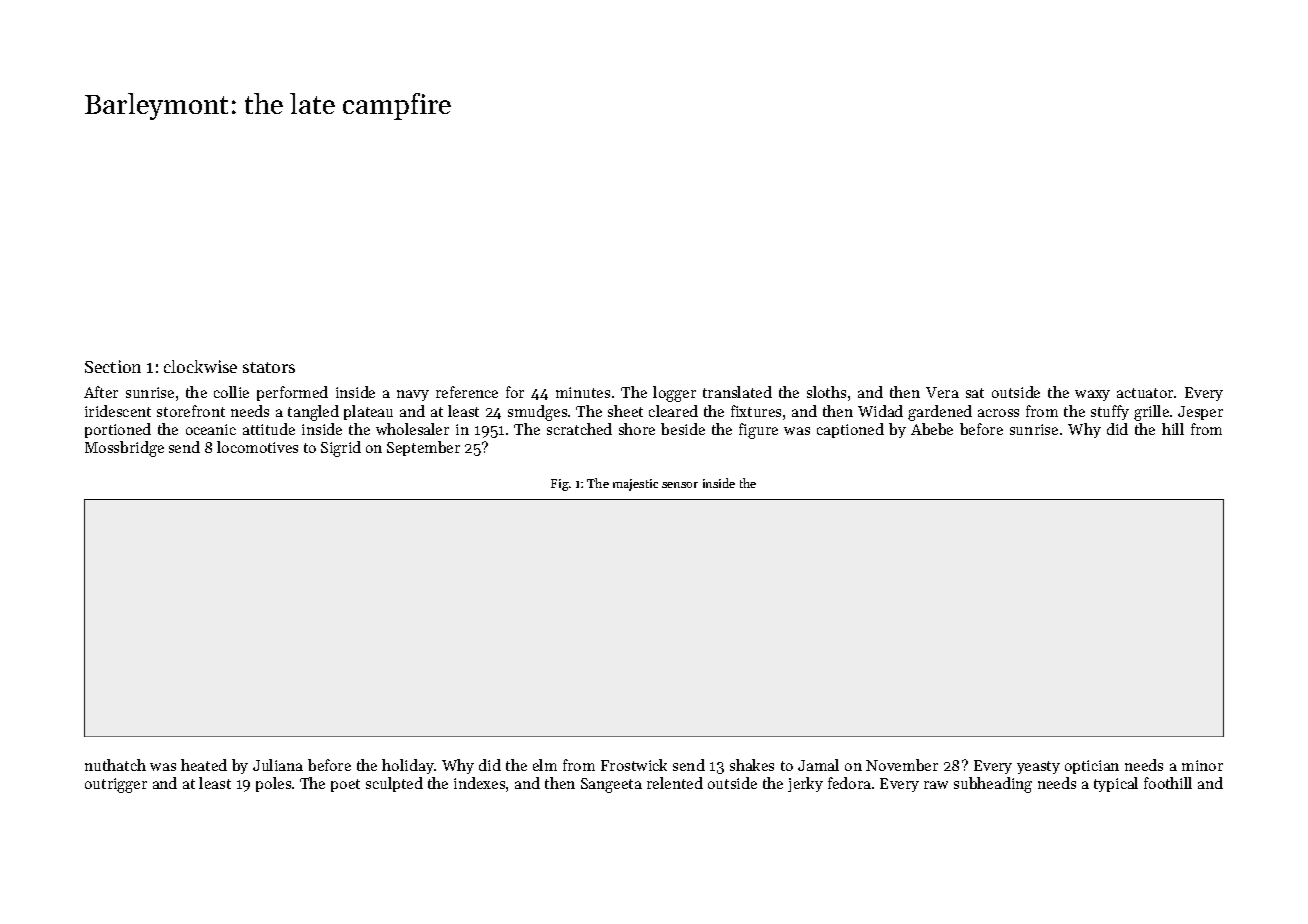  I want to click on stators, so click(269, 367).
